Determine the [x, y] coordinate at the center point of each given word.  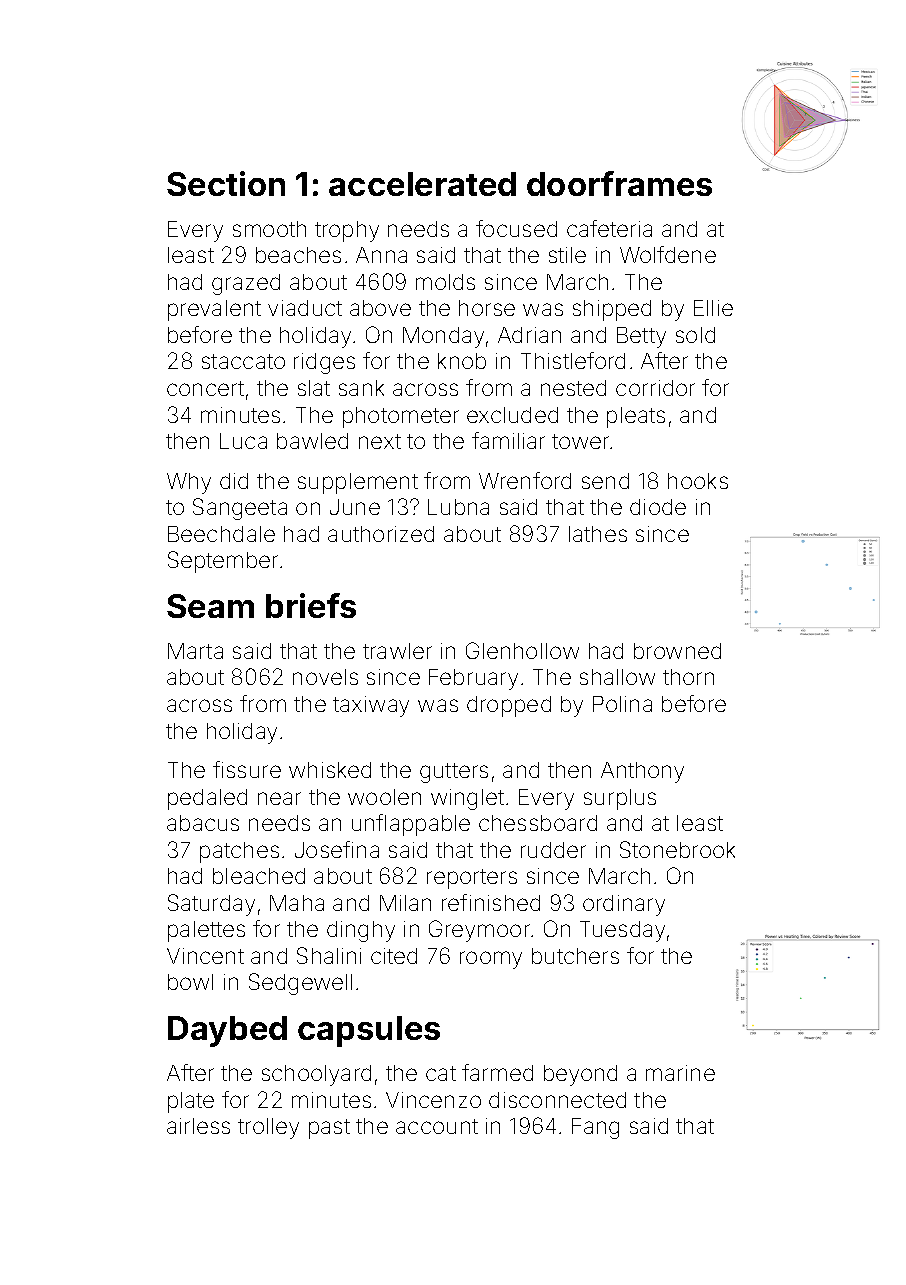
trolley [268, 1128]
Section [226, 183]
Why [189, 483]
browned [677, 651]
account [437, 1126]
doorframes [619, 183]
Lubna [458, 507]
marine [680, 1073]
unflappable [411, 825]
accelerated [422, 184]
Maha [297, 903]
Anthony [642, 772]
